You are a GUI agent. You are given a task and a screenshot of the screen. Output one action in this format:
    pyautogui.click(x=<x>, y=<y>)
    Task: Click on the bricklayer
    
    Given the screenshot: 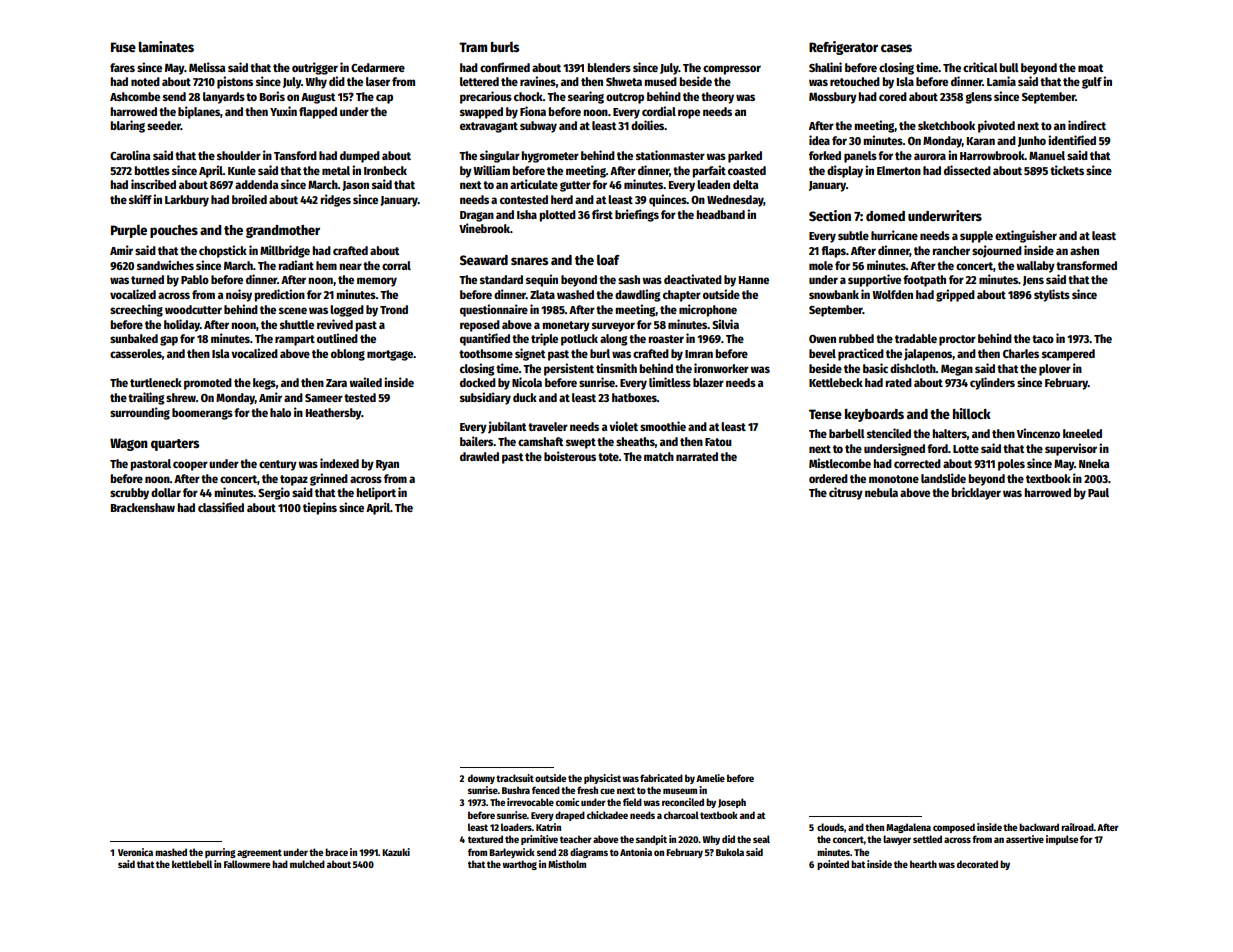 What is the action you would take?
    pyautogui.click(x=976, y=493)
